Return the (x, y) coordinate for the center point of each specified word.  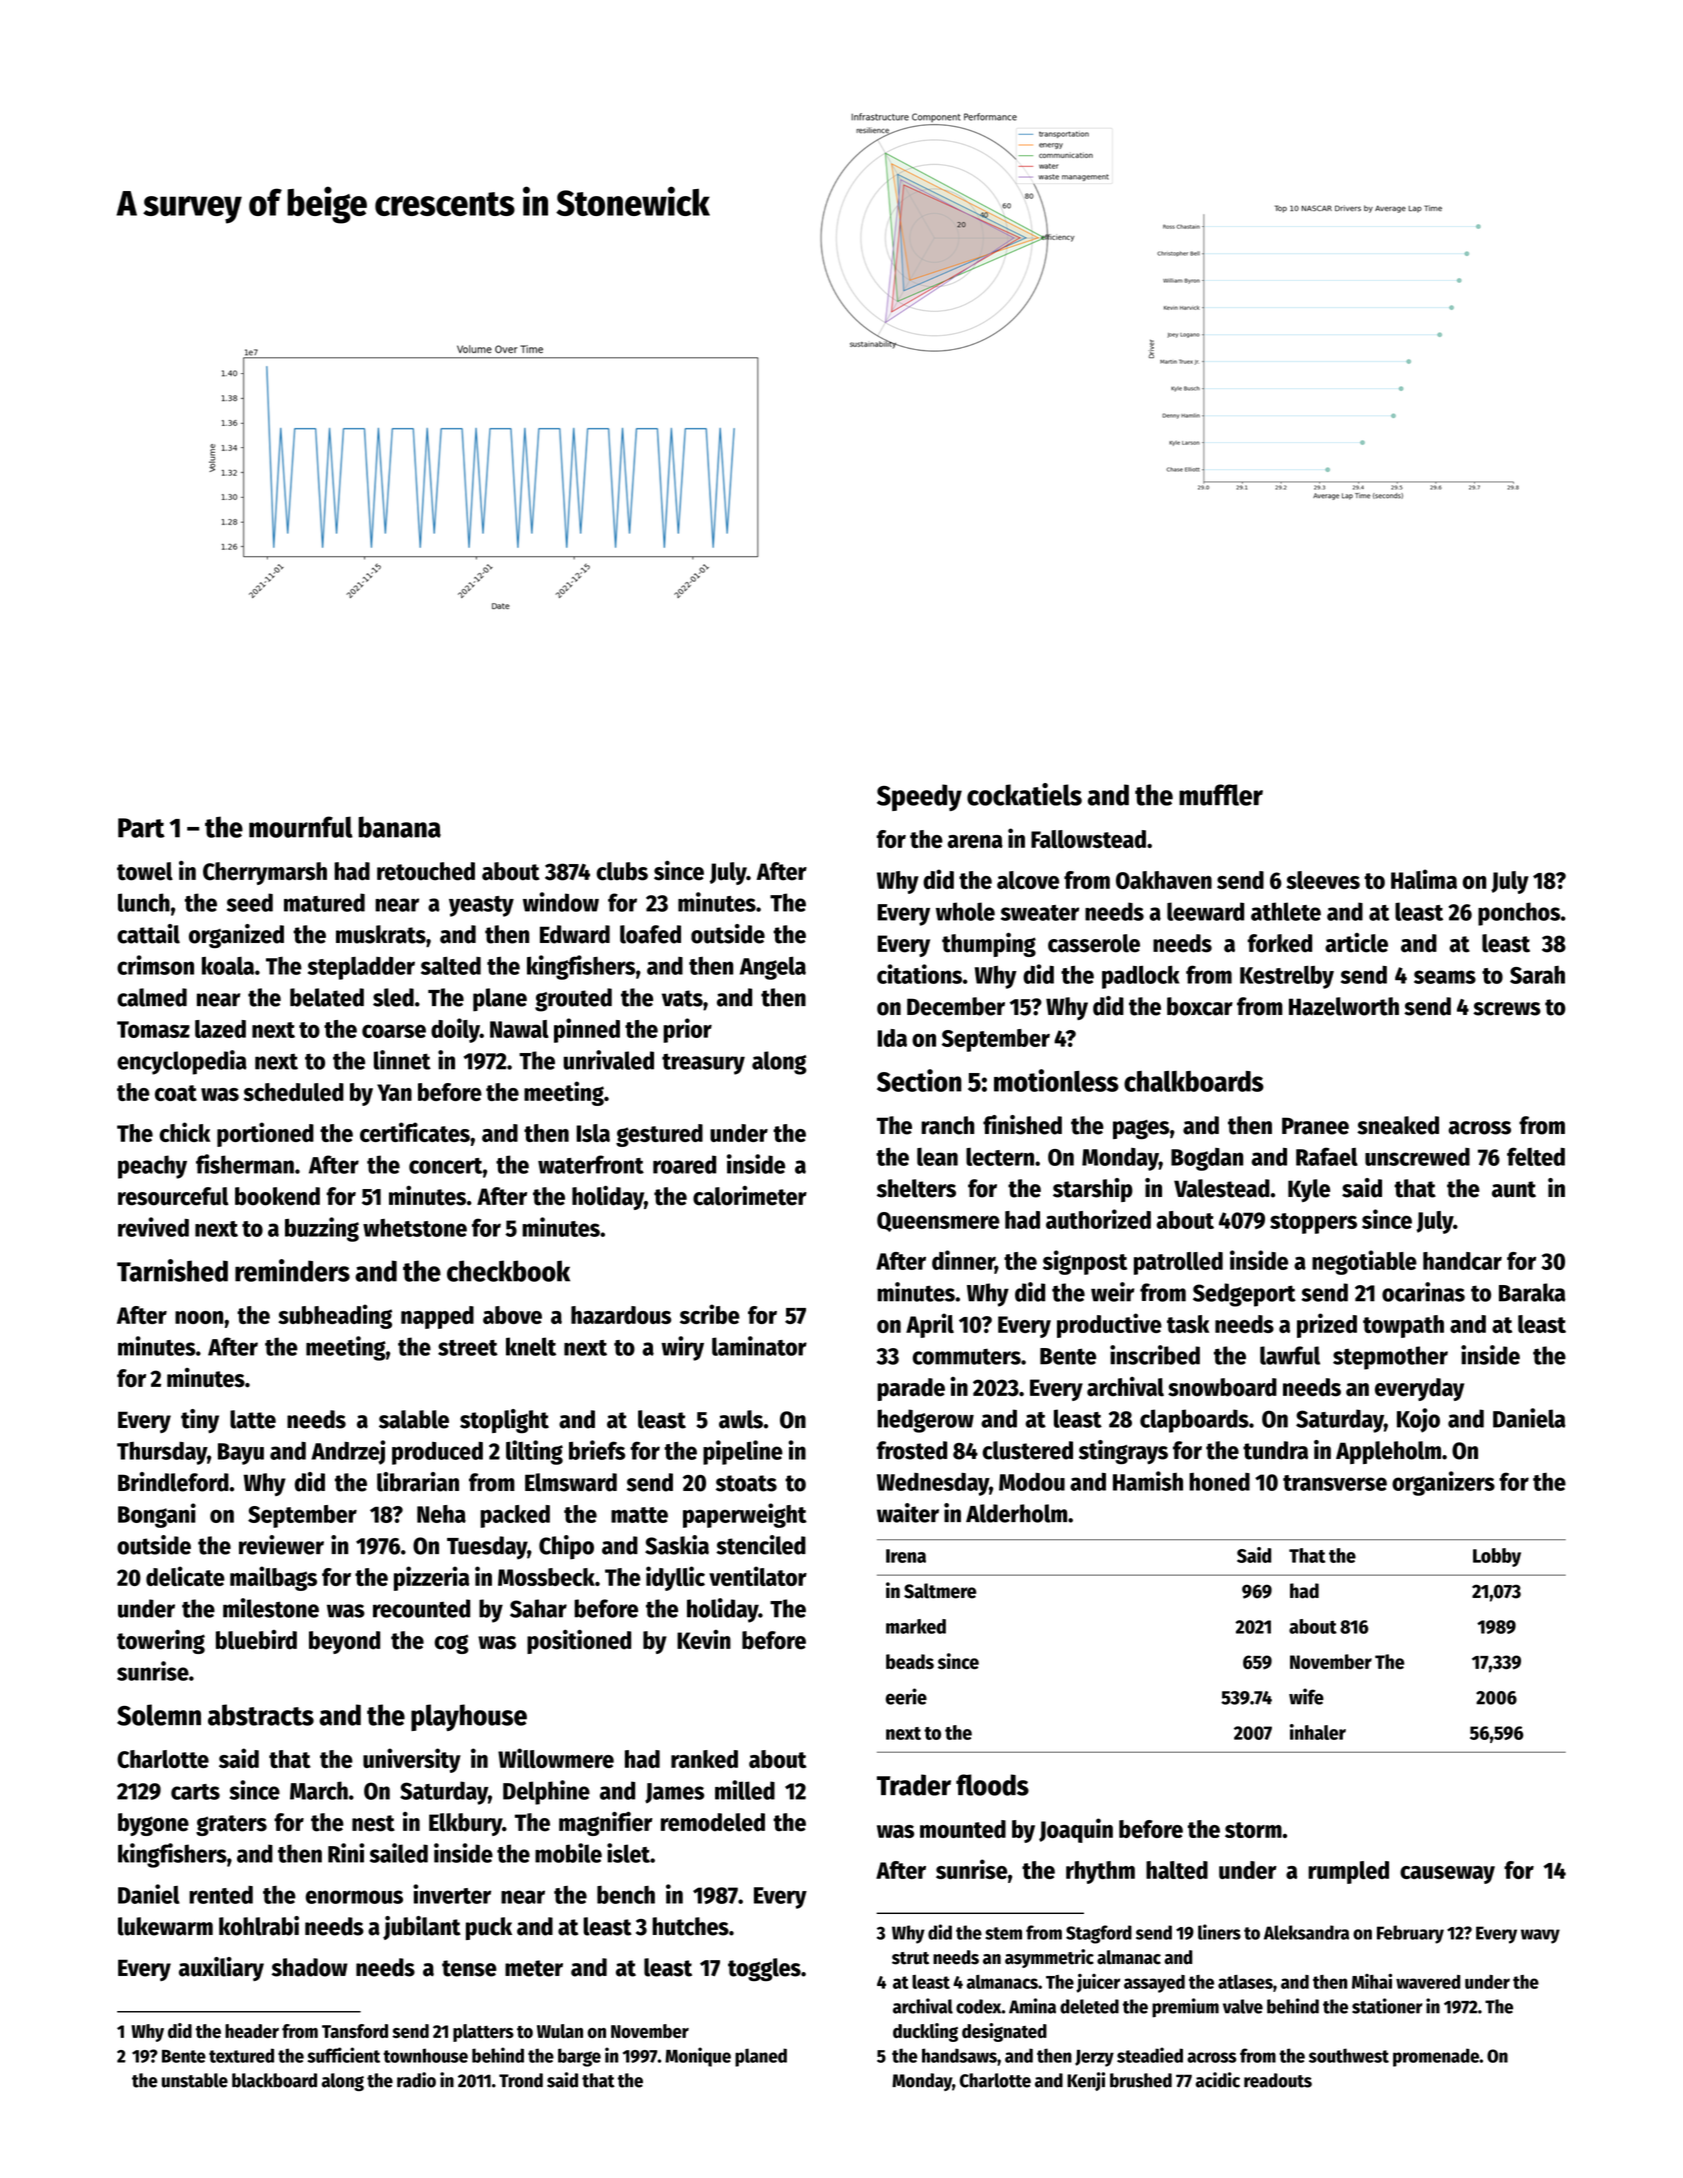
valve (1243, 2006)
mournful (301, 827)
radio (416, 2080)
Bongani (157, 1515)
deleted (1089, 2006)
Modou (1032, 1482)
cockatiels (1024, 794)
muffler (1221, 795)
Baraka (1532, 1292)
